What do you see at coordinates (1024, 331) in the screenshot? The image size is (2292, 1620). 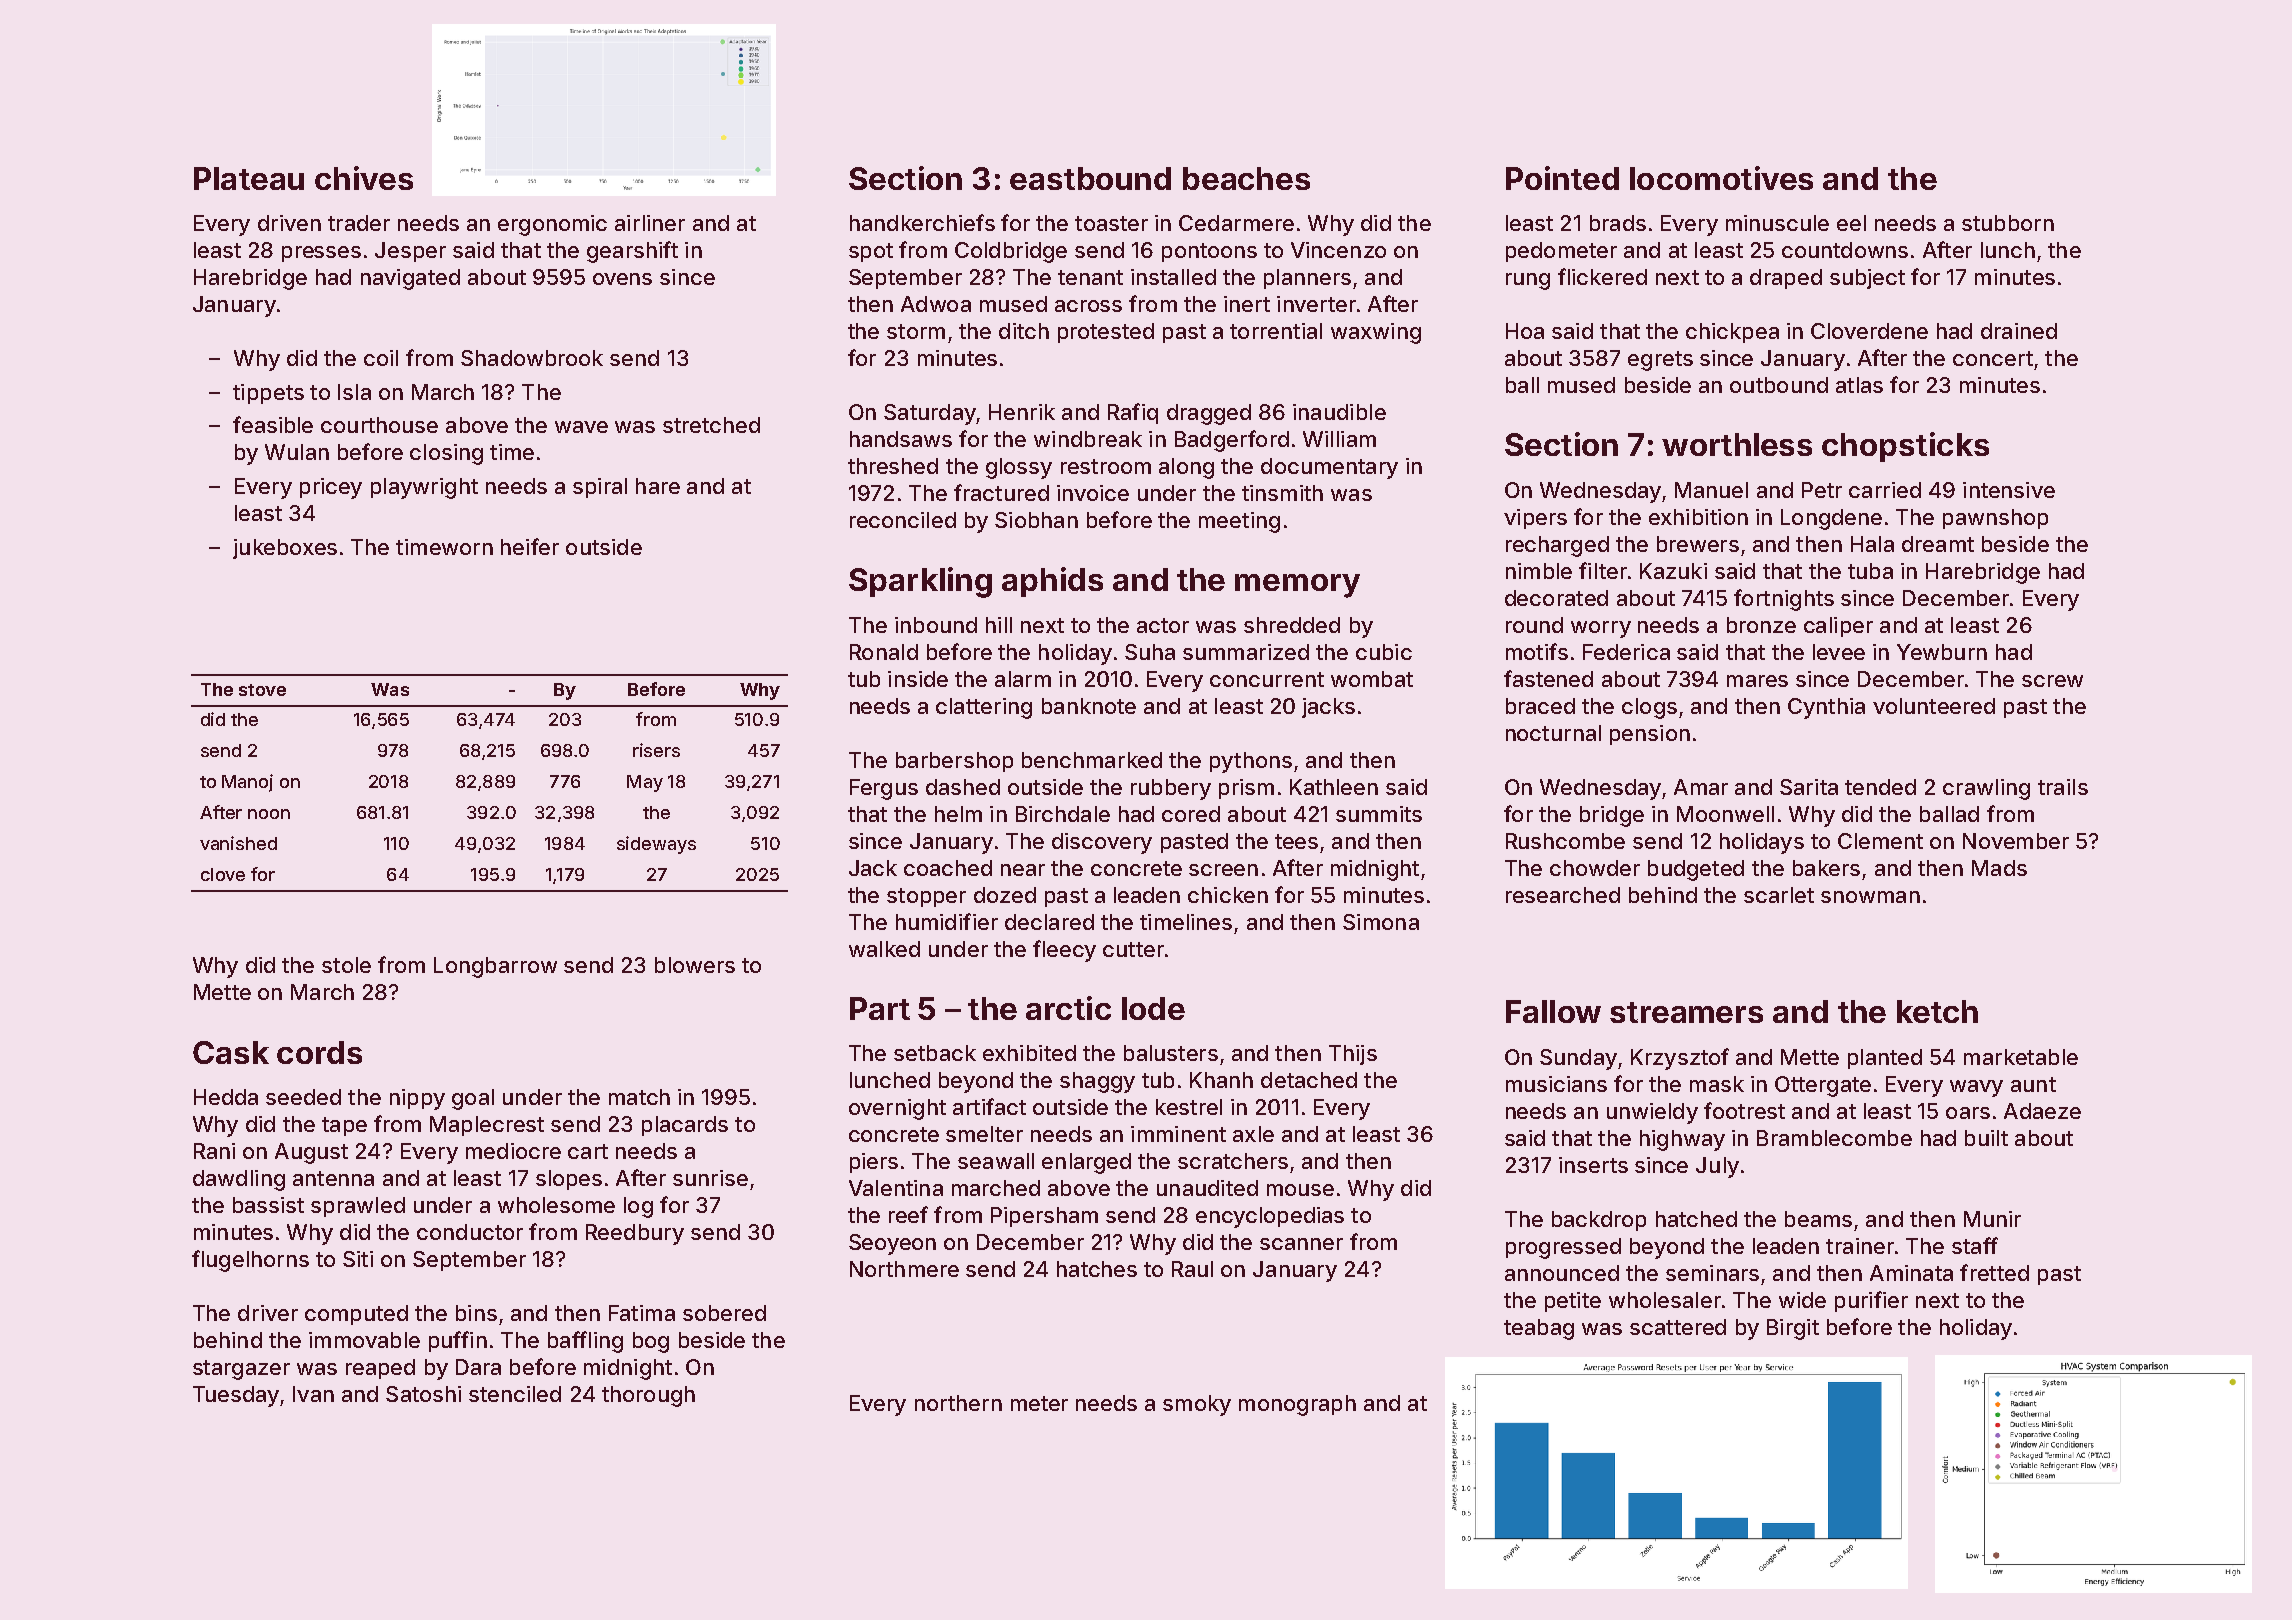 I see `ditch` at bounding box center [1024, 331].
